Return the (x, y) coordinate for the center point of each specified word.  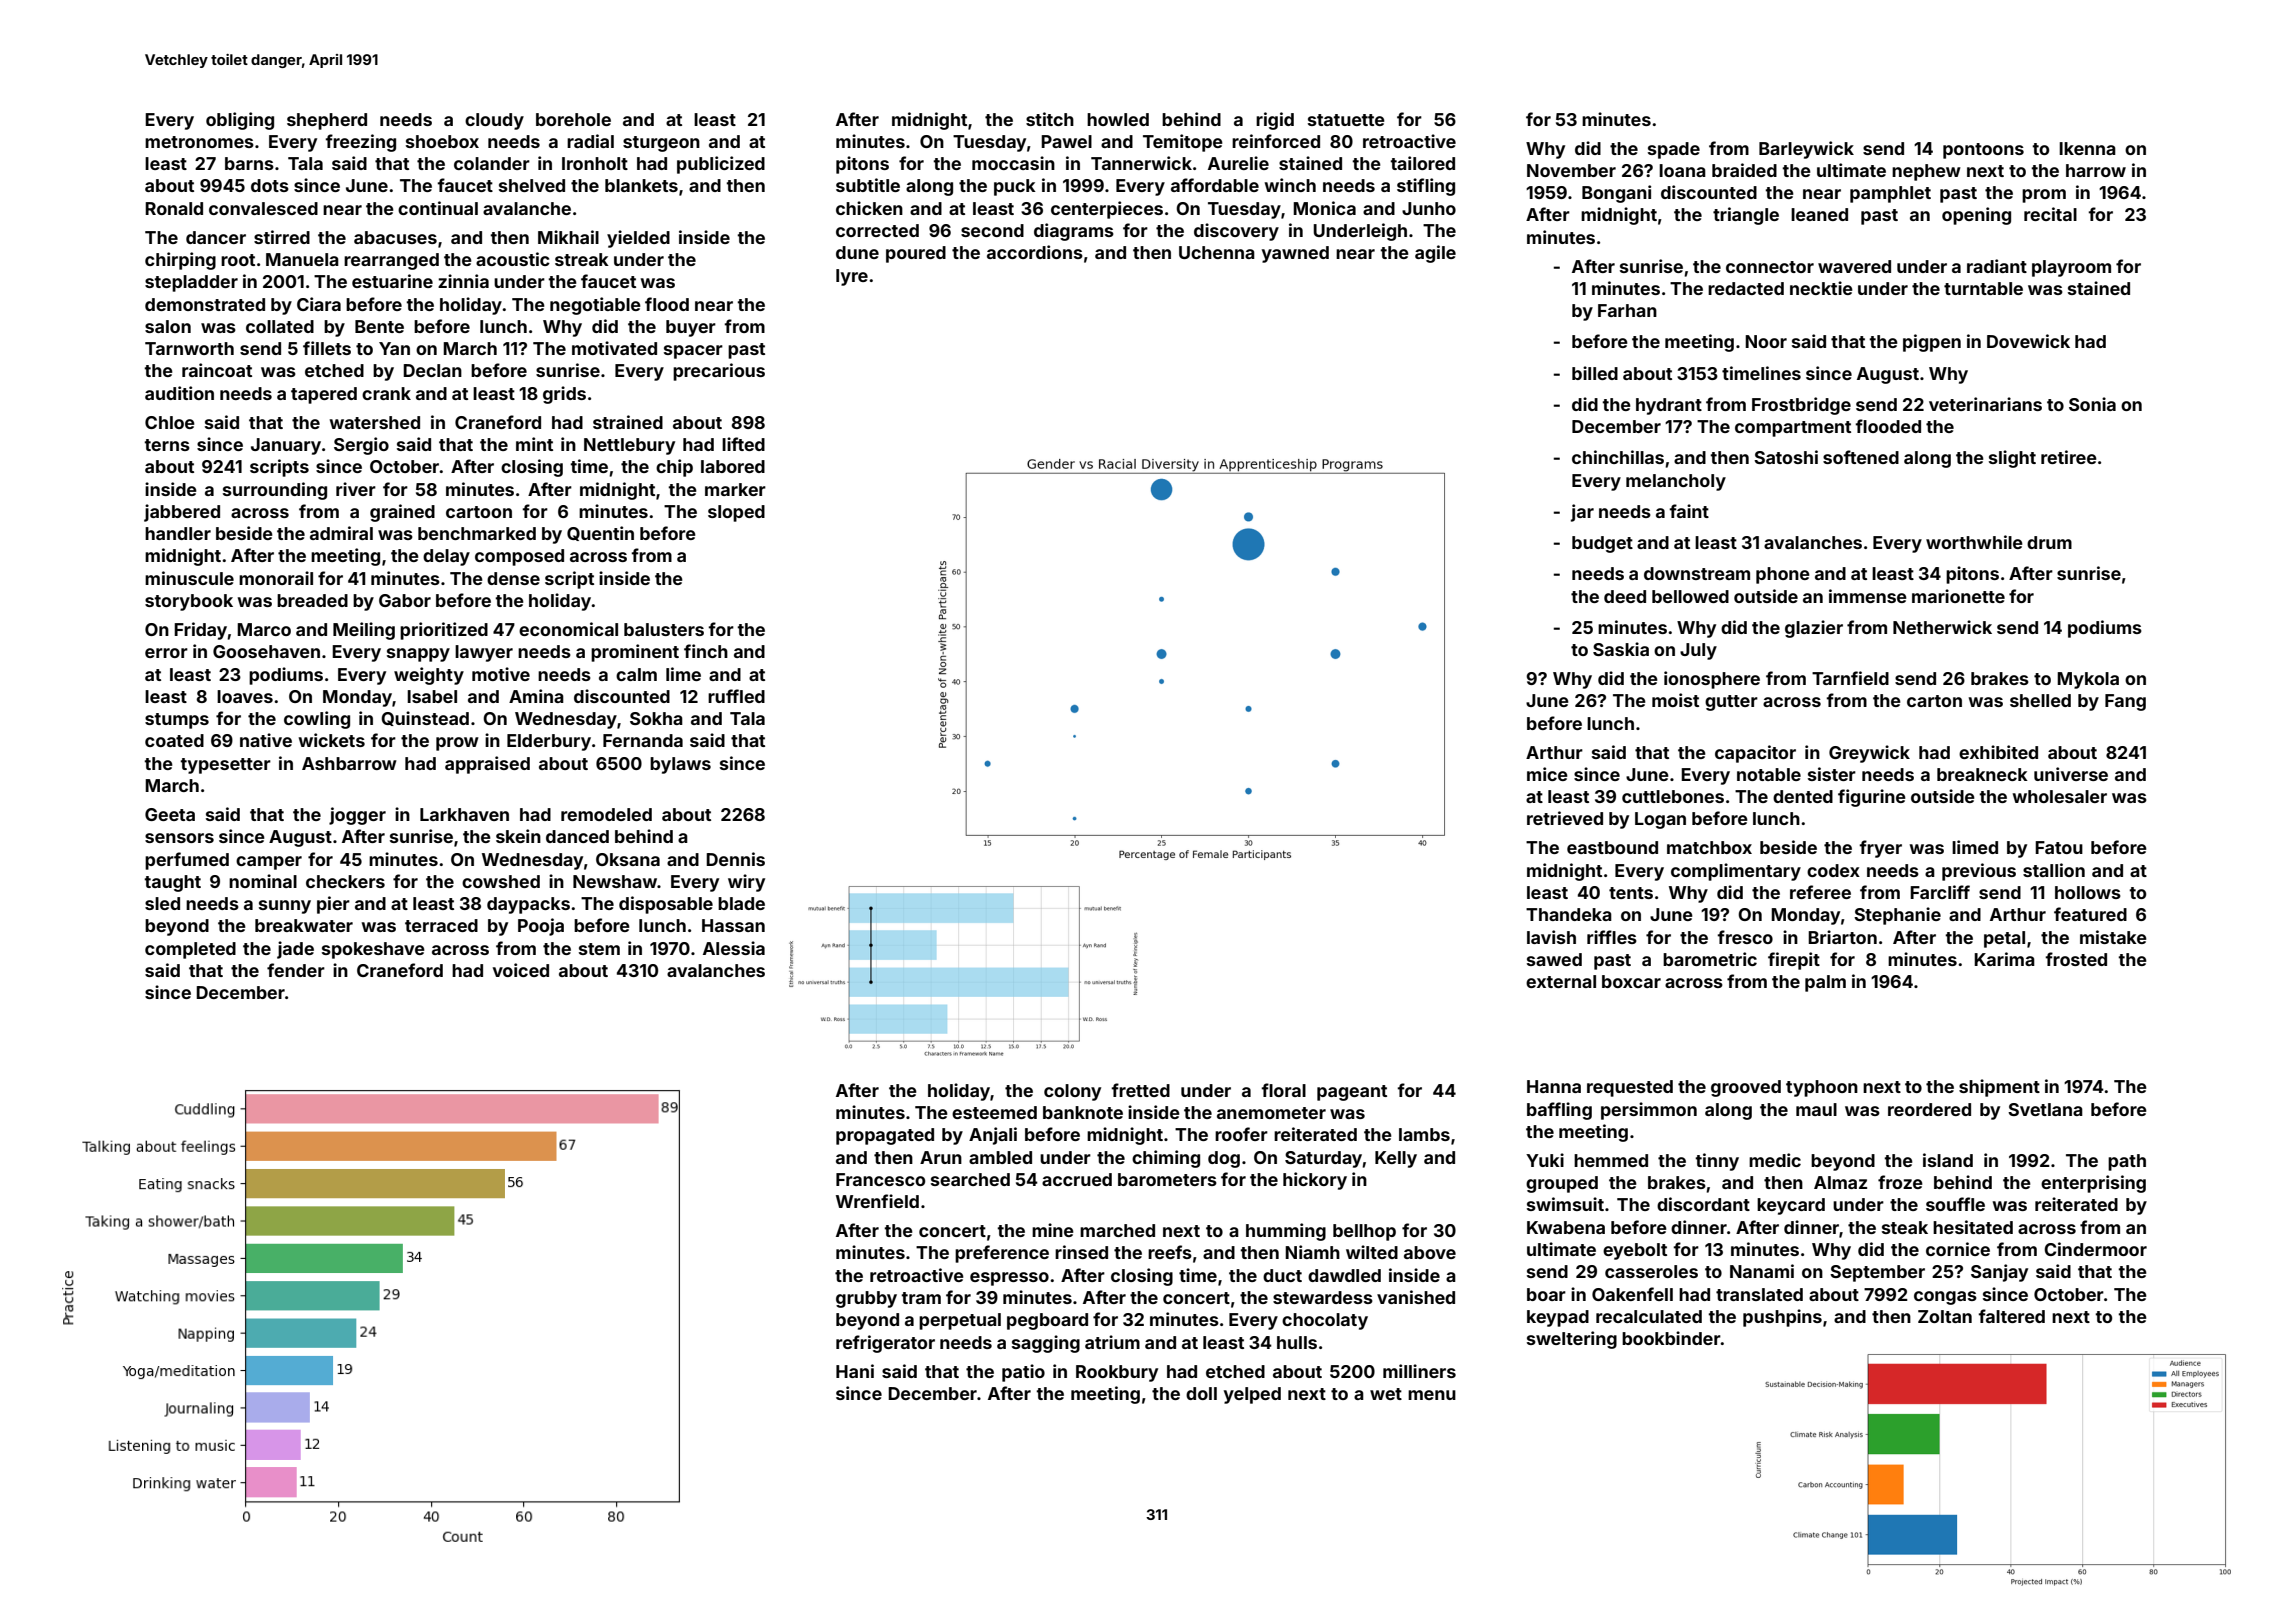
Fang (2125, 702)
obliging (240, 121)
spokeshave (373, 950)
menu (1432, 1395)
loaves (245, 696)
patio (1023, 1373)
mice (1547, 774)
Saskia (1621, 649)
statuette (1346, 120)
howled (1118, 119)
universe (2071, 774)
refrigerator (885, 1344)
